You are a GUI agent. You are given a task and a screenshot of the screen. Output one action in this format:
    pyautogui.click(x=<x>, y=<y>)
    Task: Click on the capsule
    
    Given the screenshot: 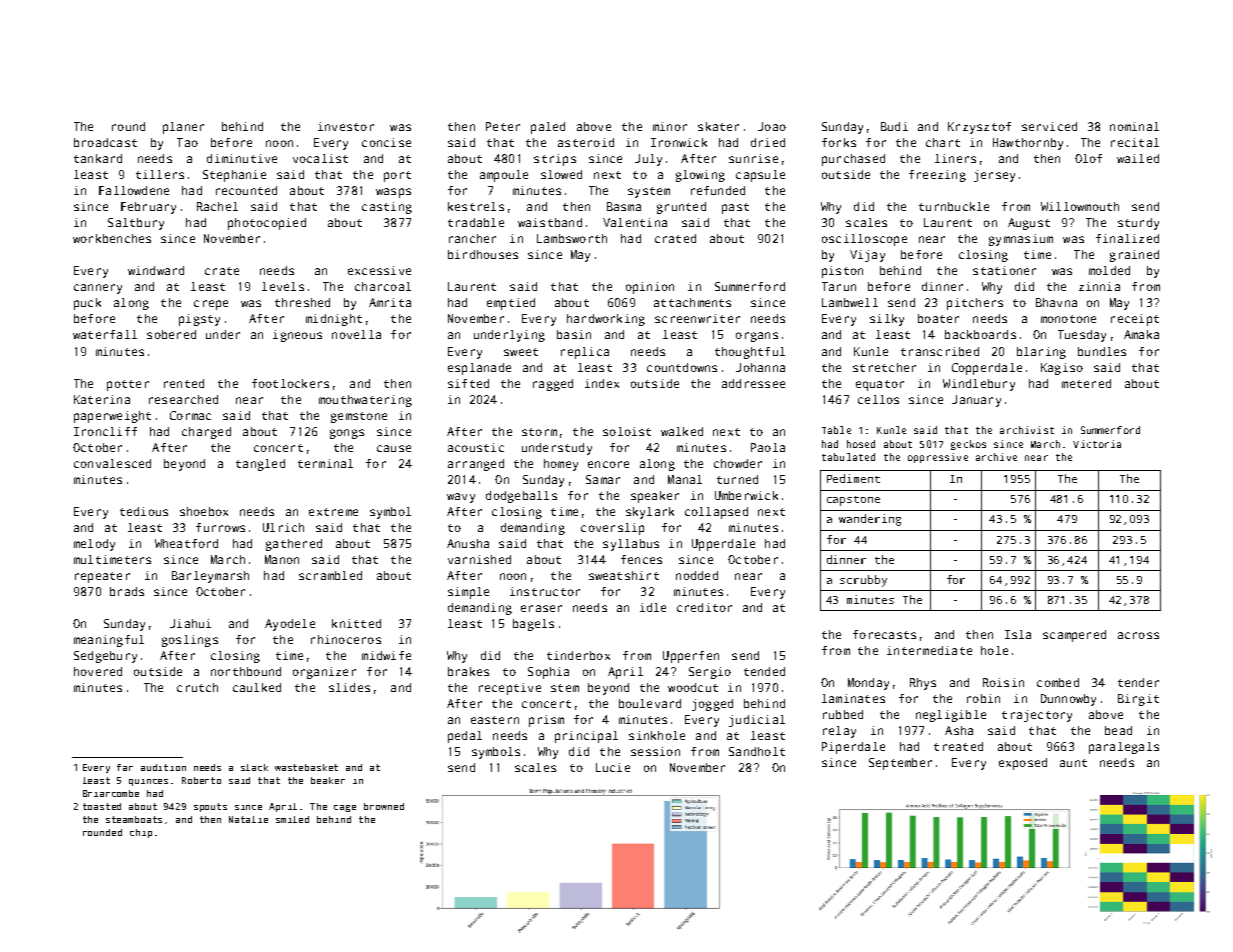 What is the action you would take?
    pyautogui.click(x=760, y=176)
